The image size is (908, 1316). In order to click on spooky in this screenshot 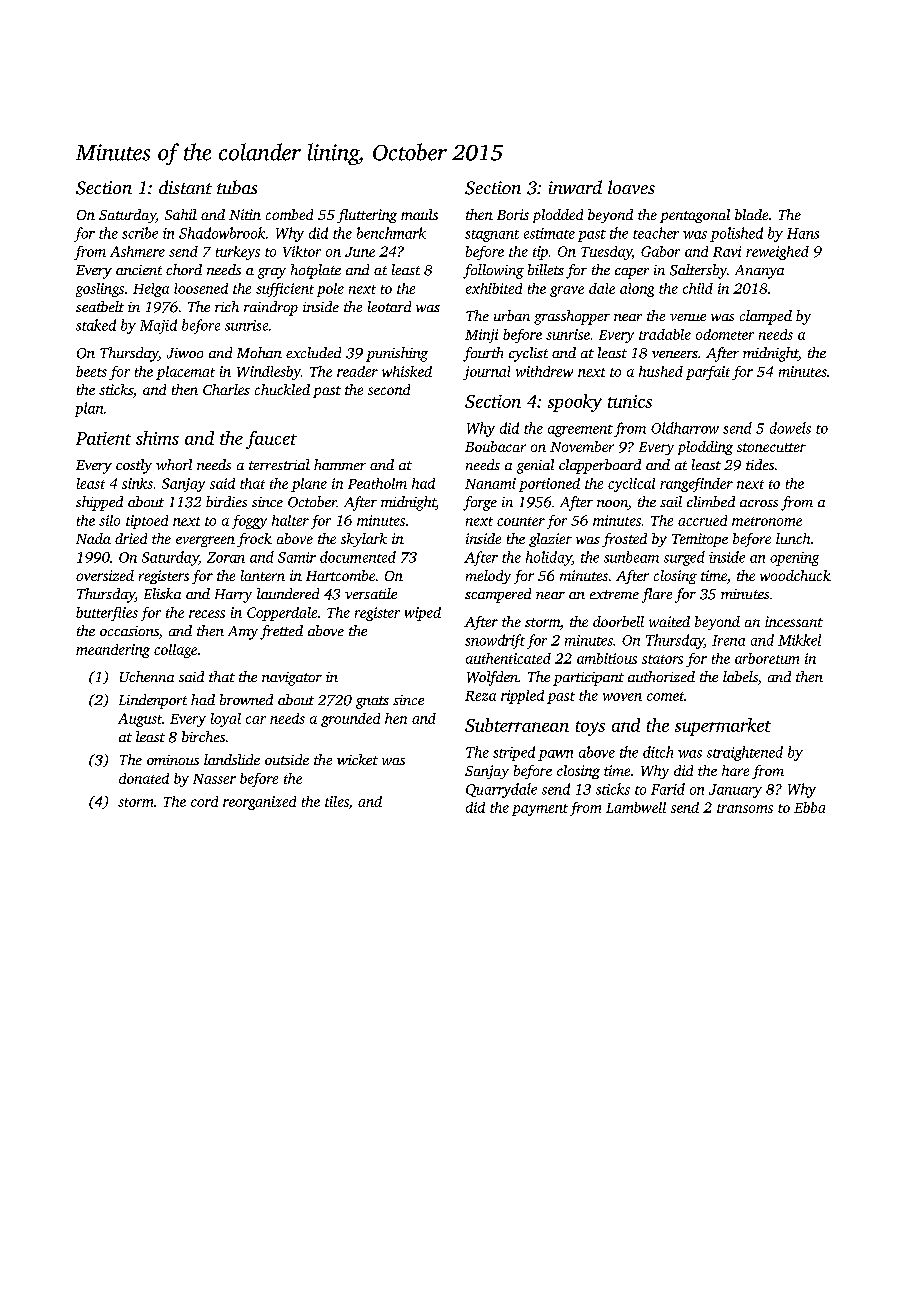, I will do `click(575, 403)`.
